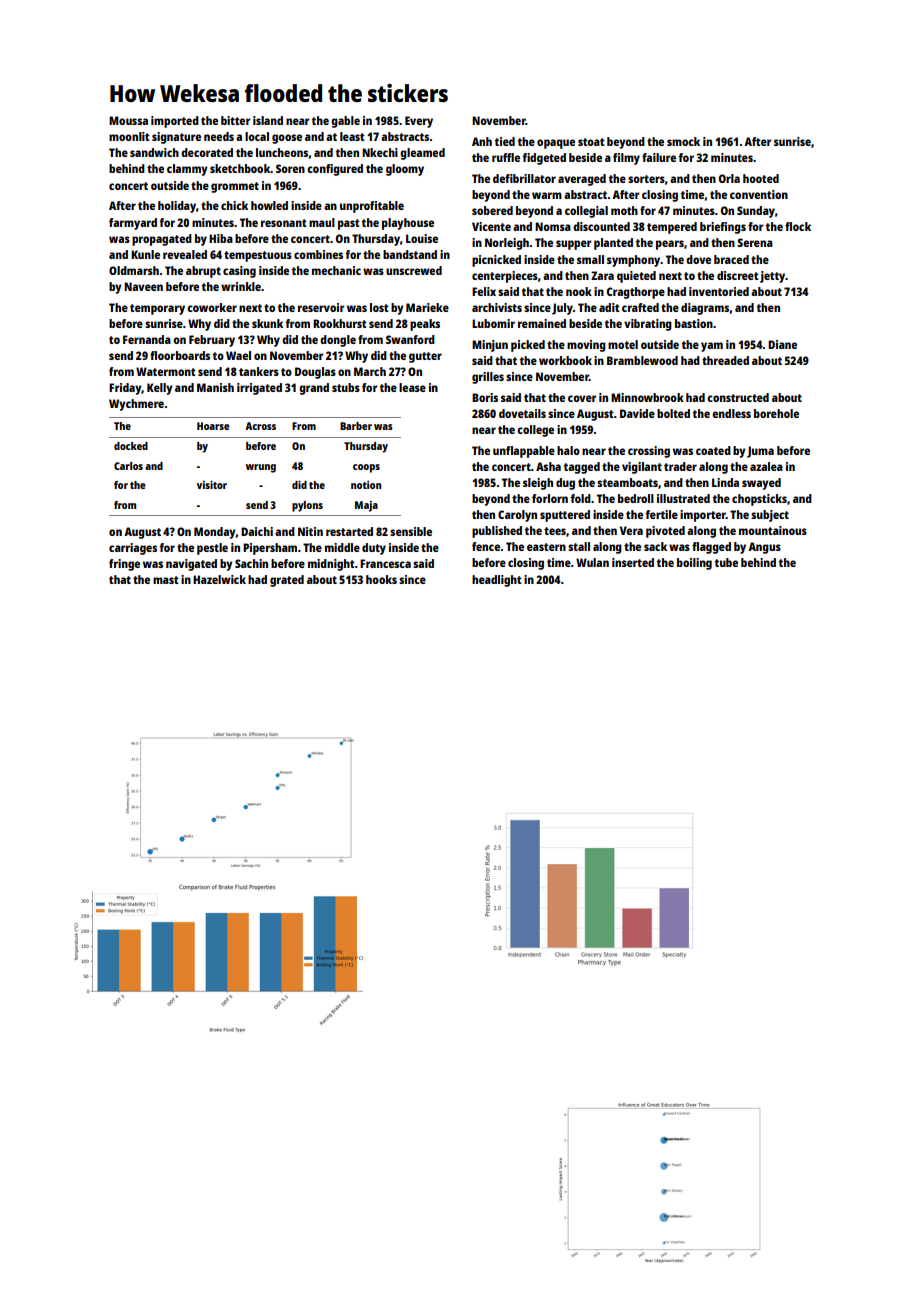  What do you see at coordinates (257, 136) in the screenshot?
I see `local` at bounding box center [257, 136].
